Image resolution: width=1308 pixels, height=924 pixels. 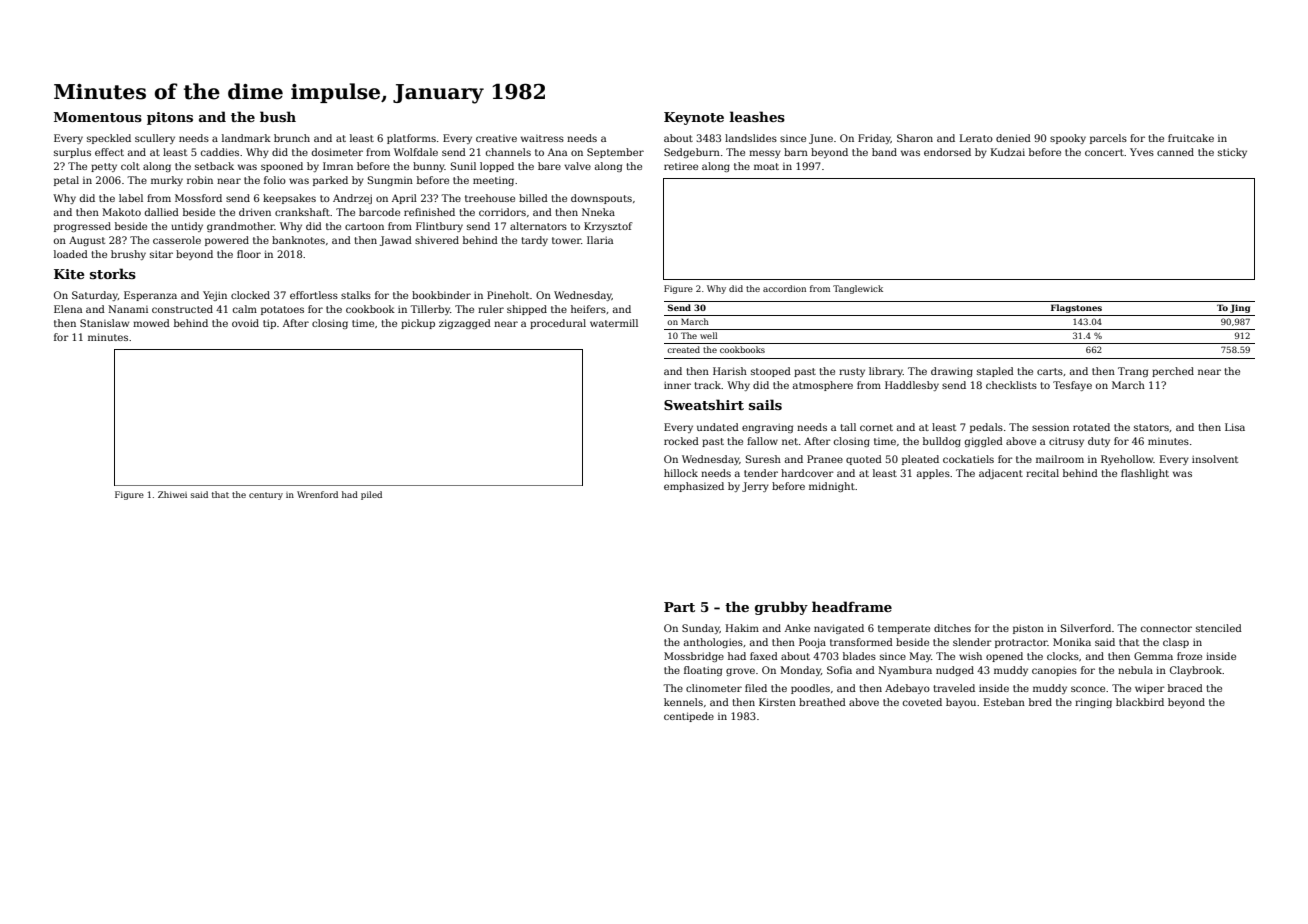 I want to click on centipede, so click(x=689, y=717).
